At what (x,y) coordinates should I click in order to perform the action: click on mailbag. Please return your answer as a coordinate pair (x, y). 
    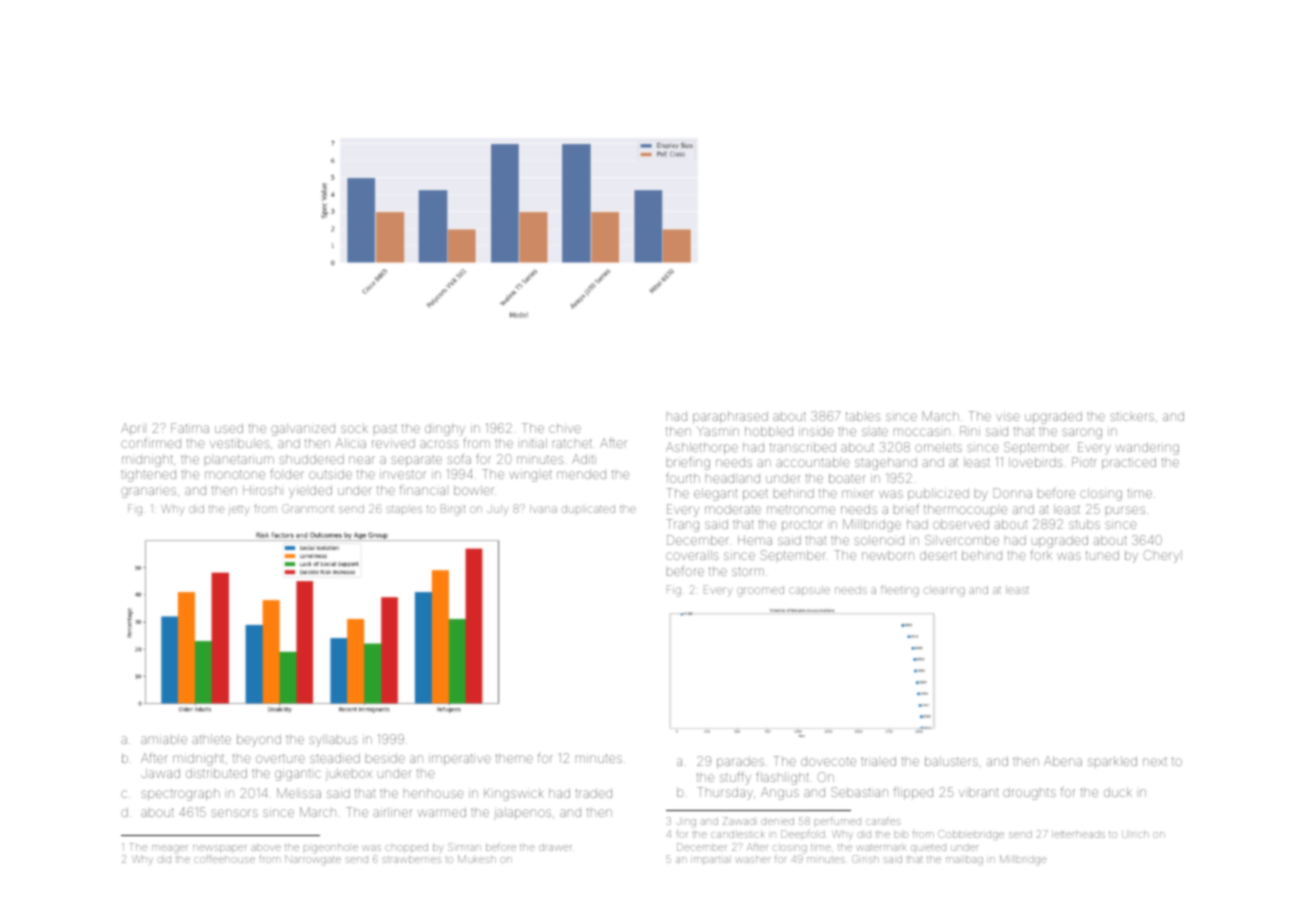
    Looking at the image, I should click on (964, 860).
